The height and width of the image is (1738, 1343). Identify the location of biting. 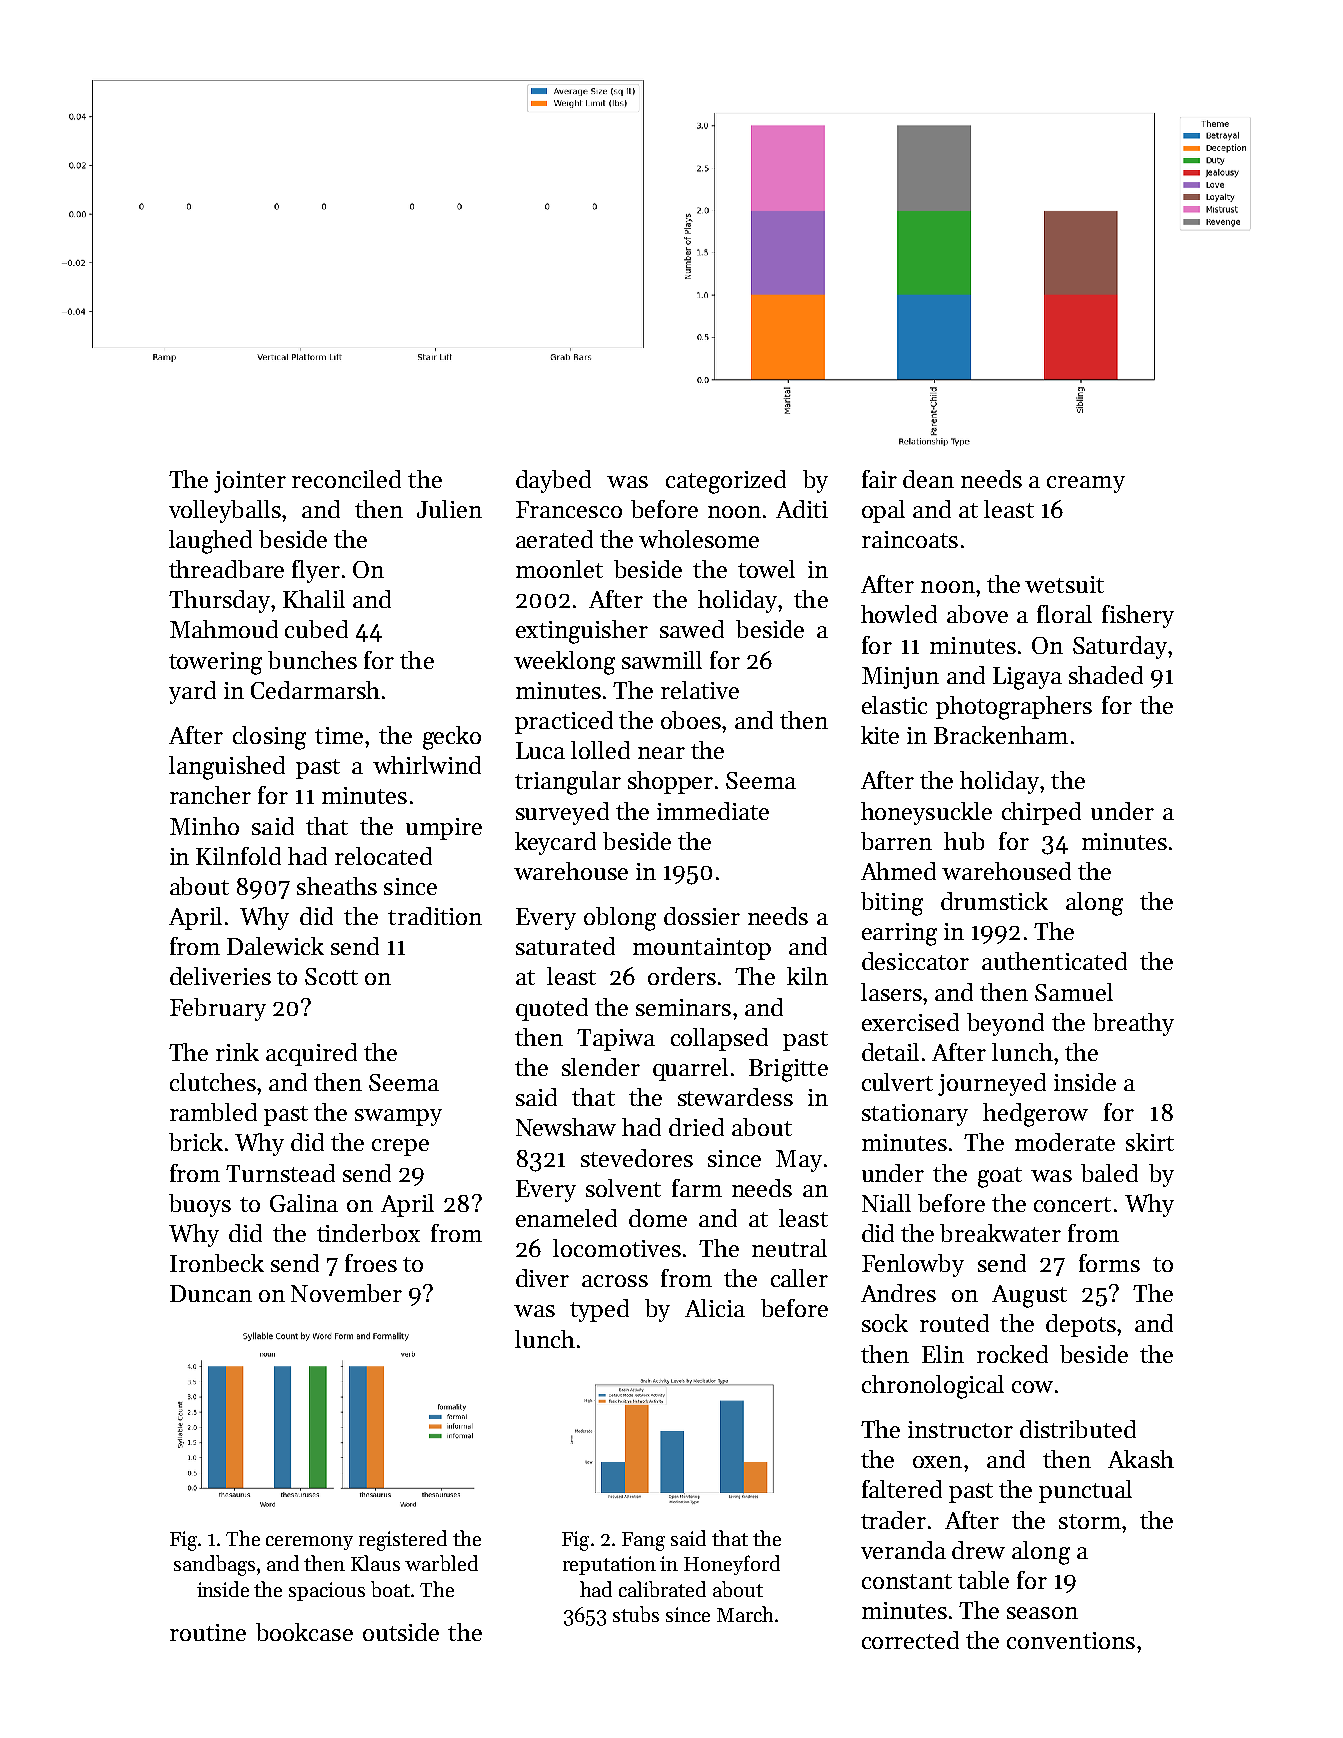
(892, 904).
